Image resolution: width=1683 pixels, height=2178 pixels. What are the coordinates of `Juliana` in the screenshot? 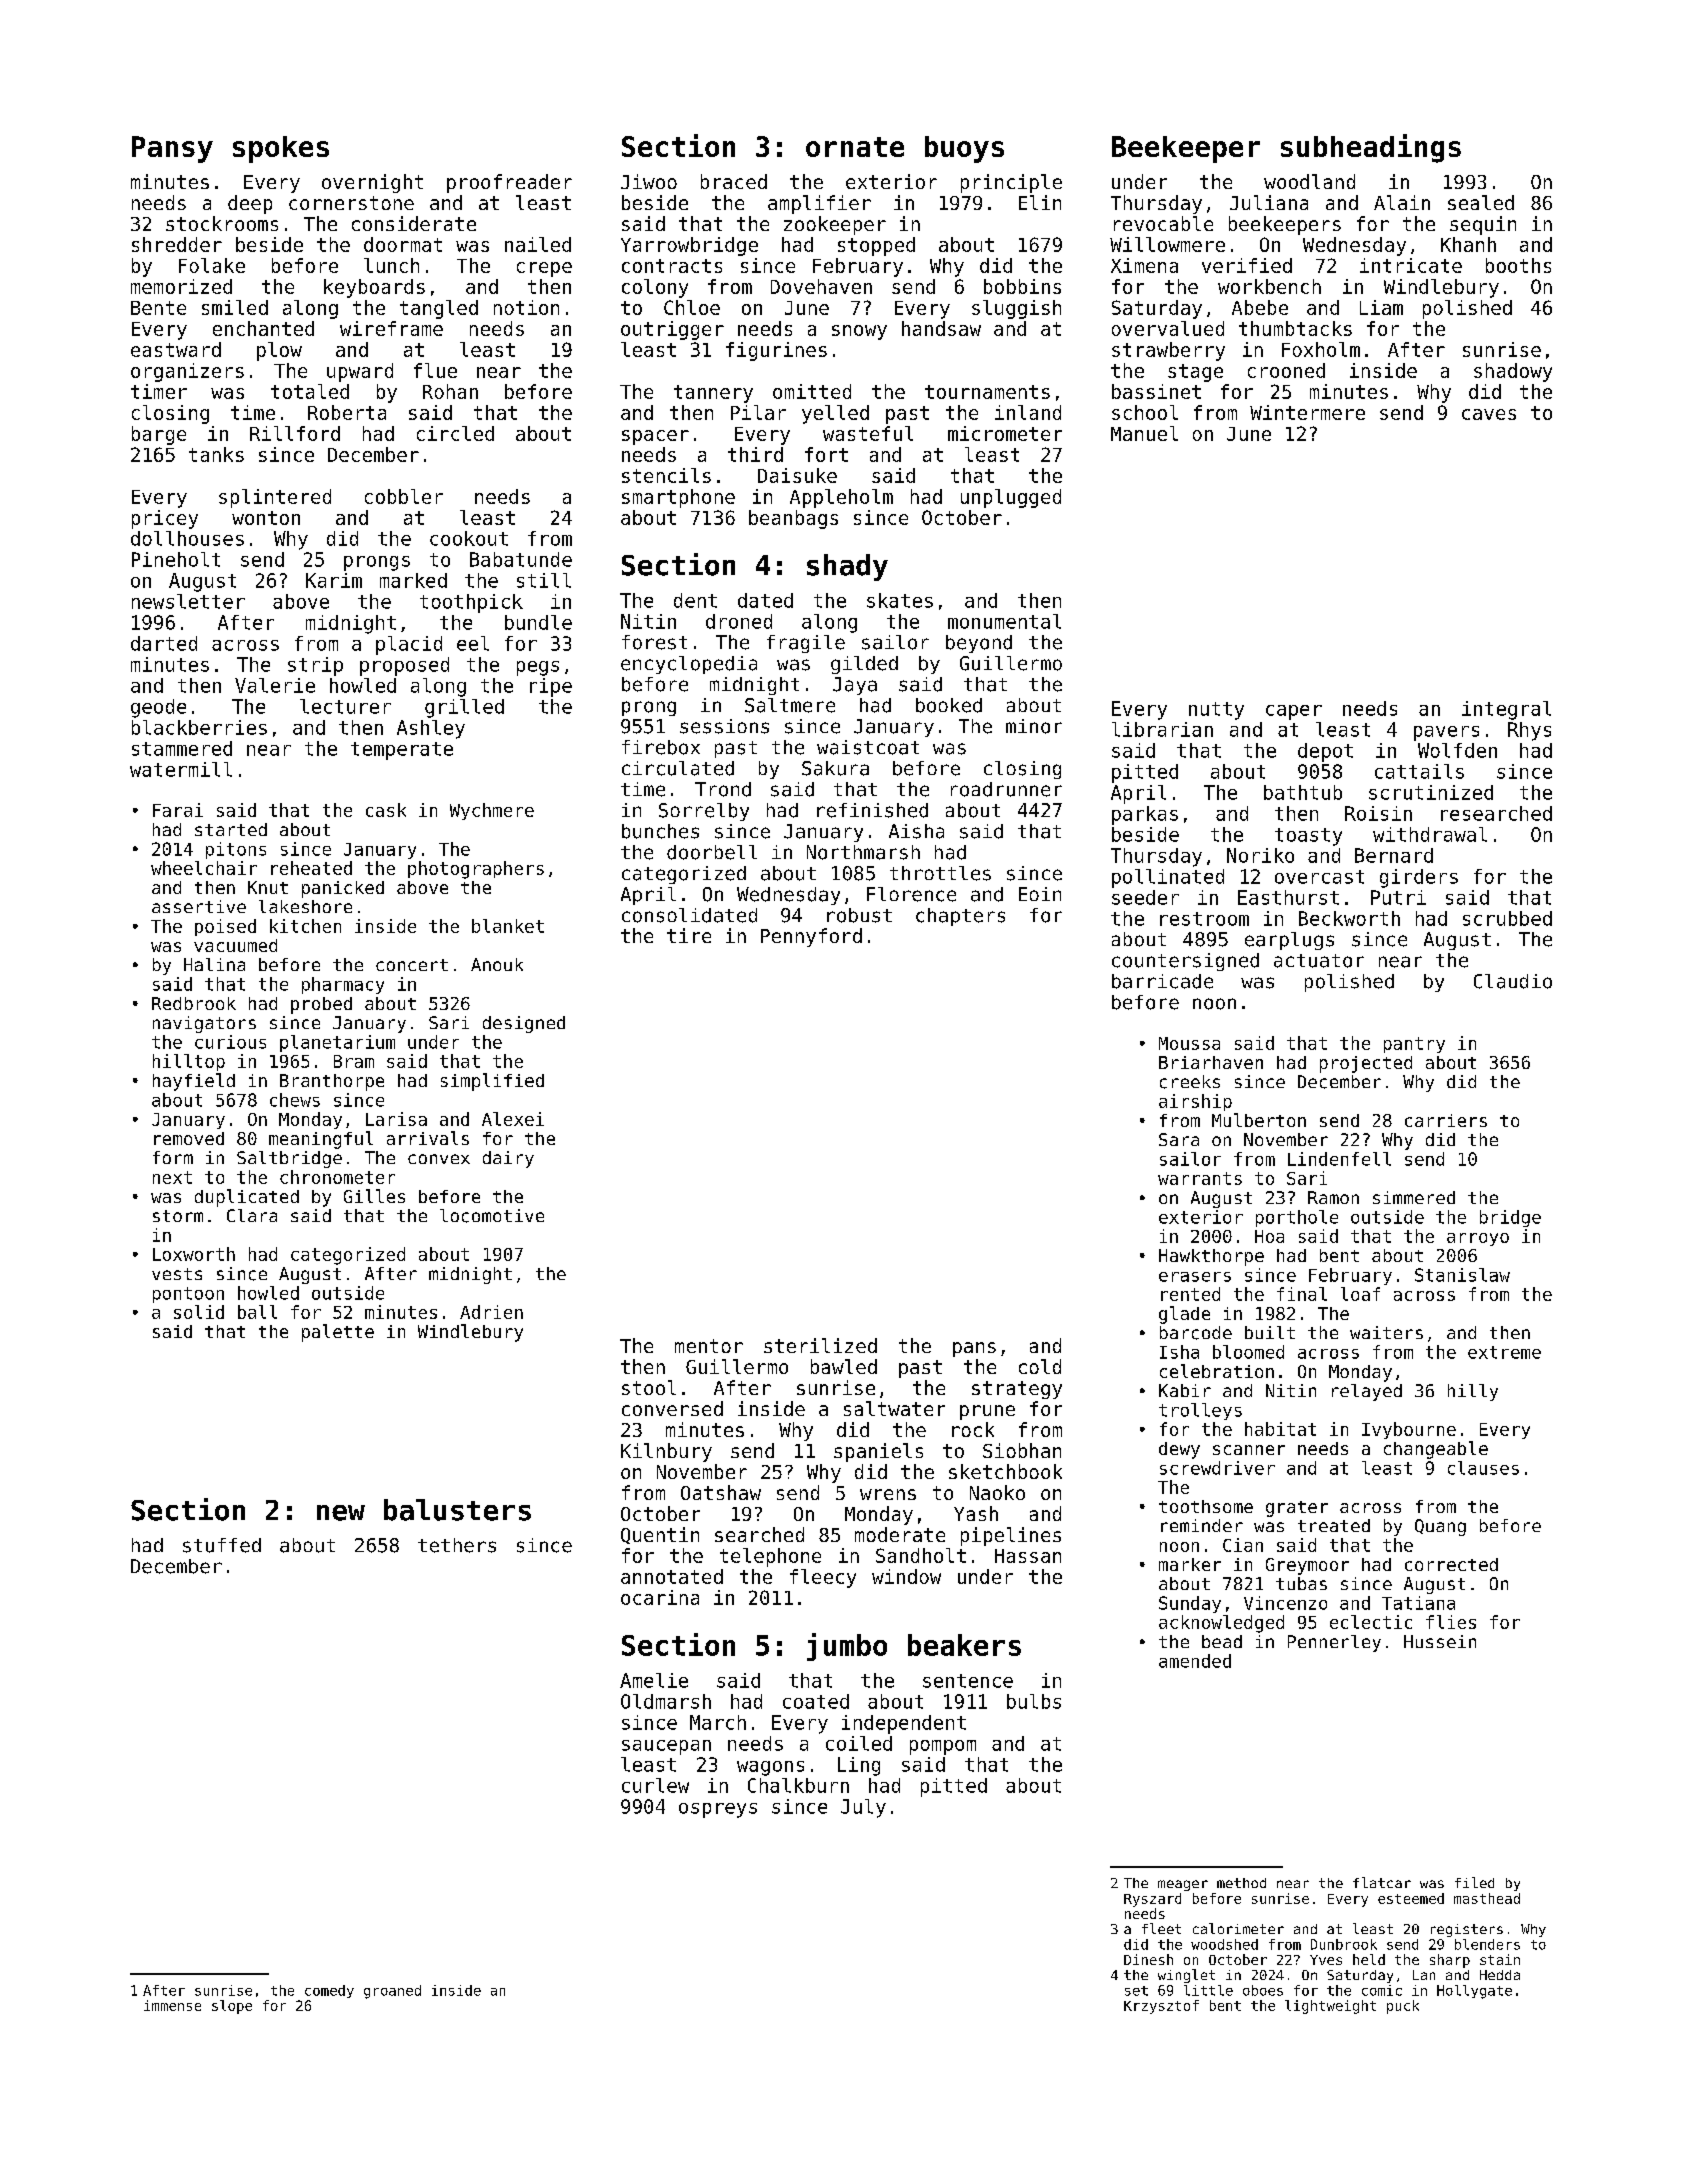 It's located at (1269, 202).
